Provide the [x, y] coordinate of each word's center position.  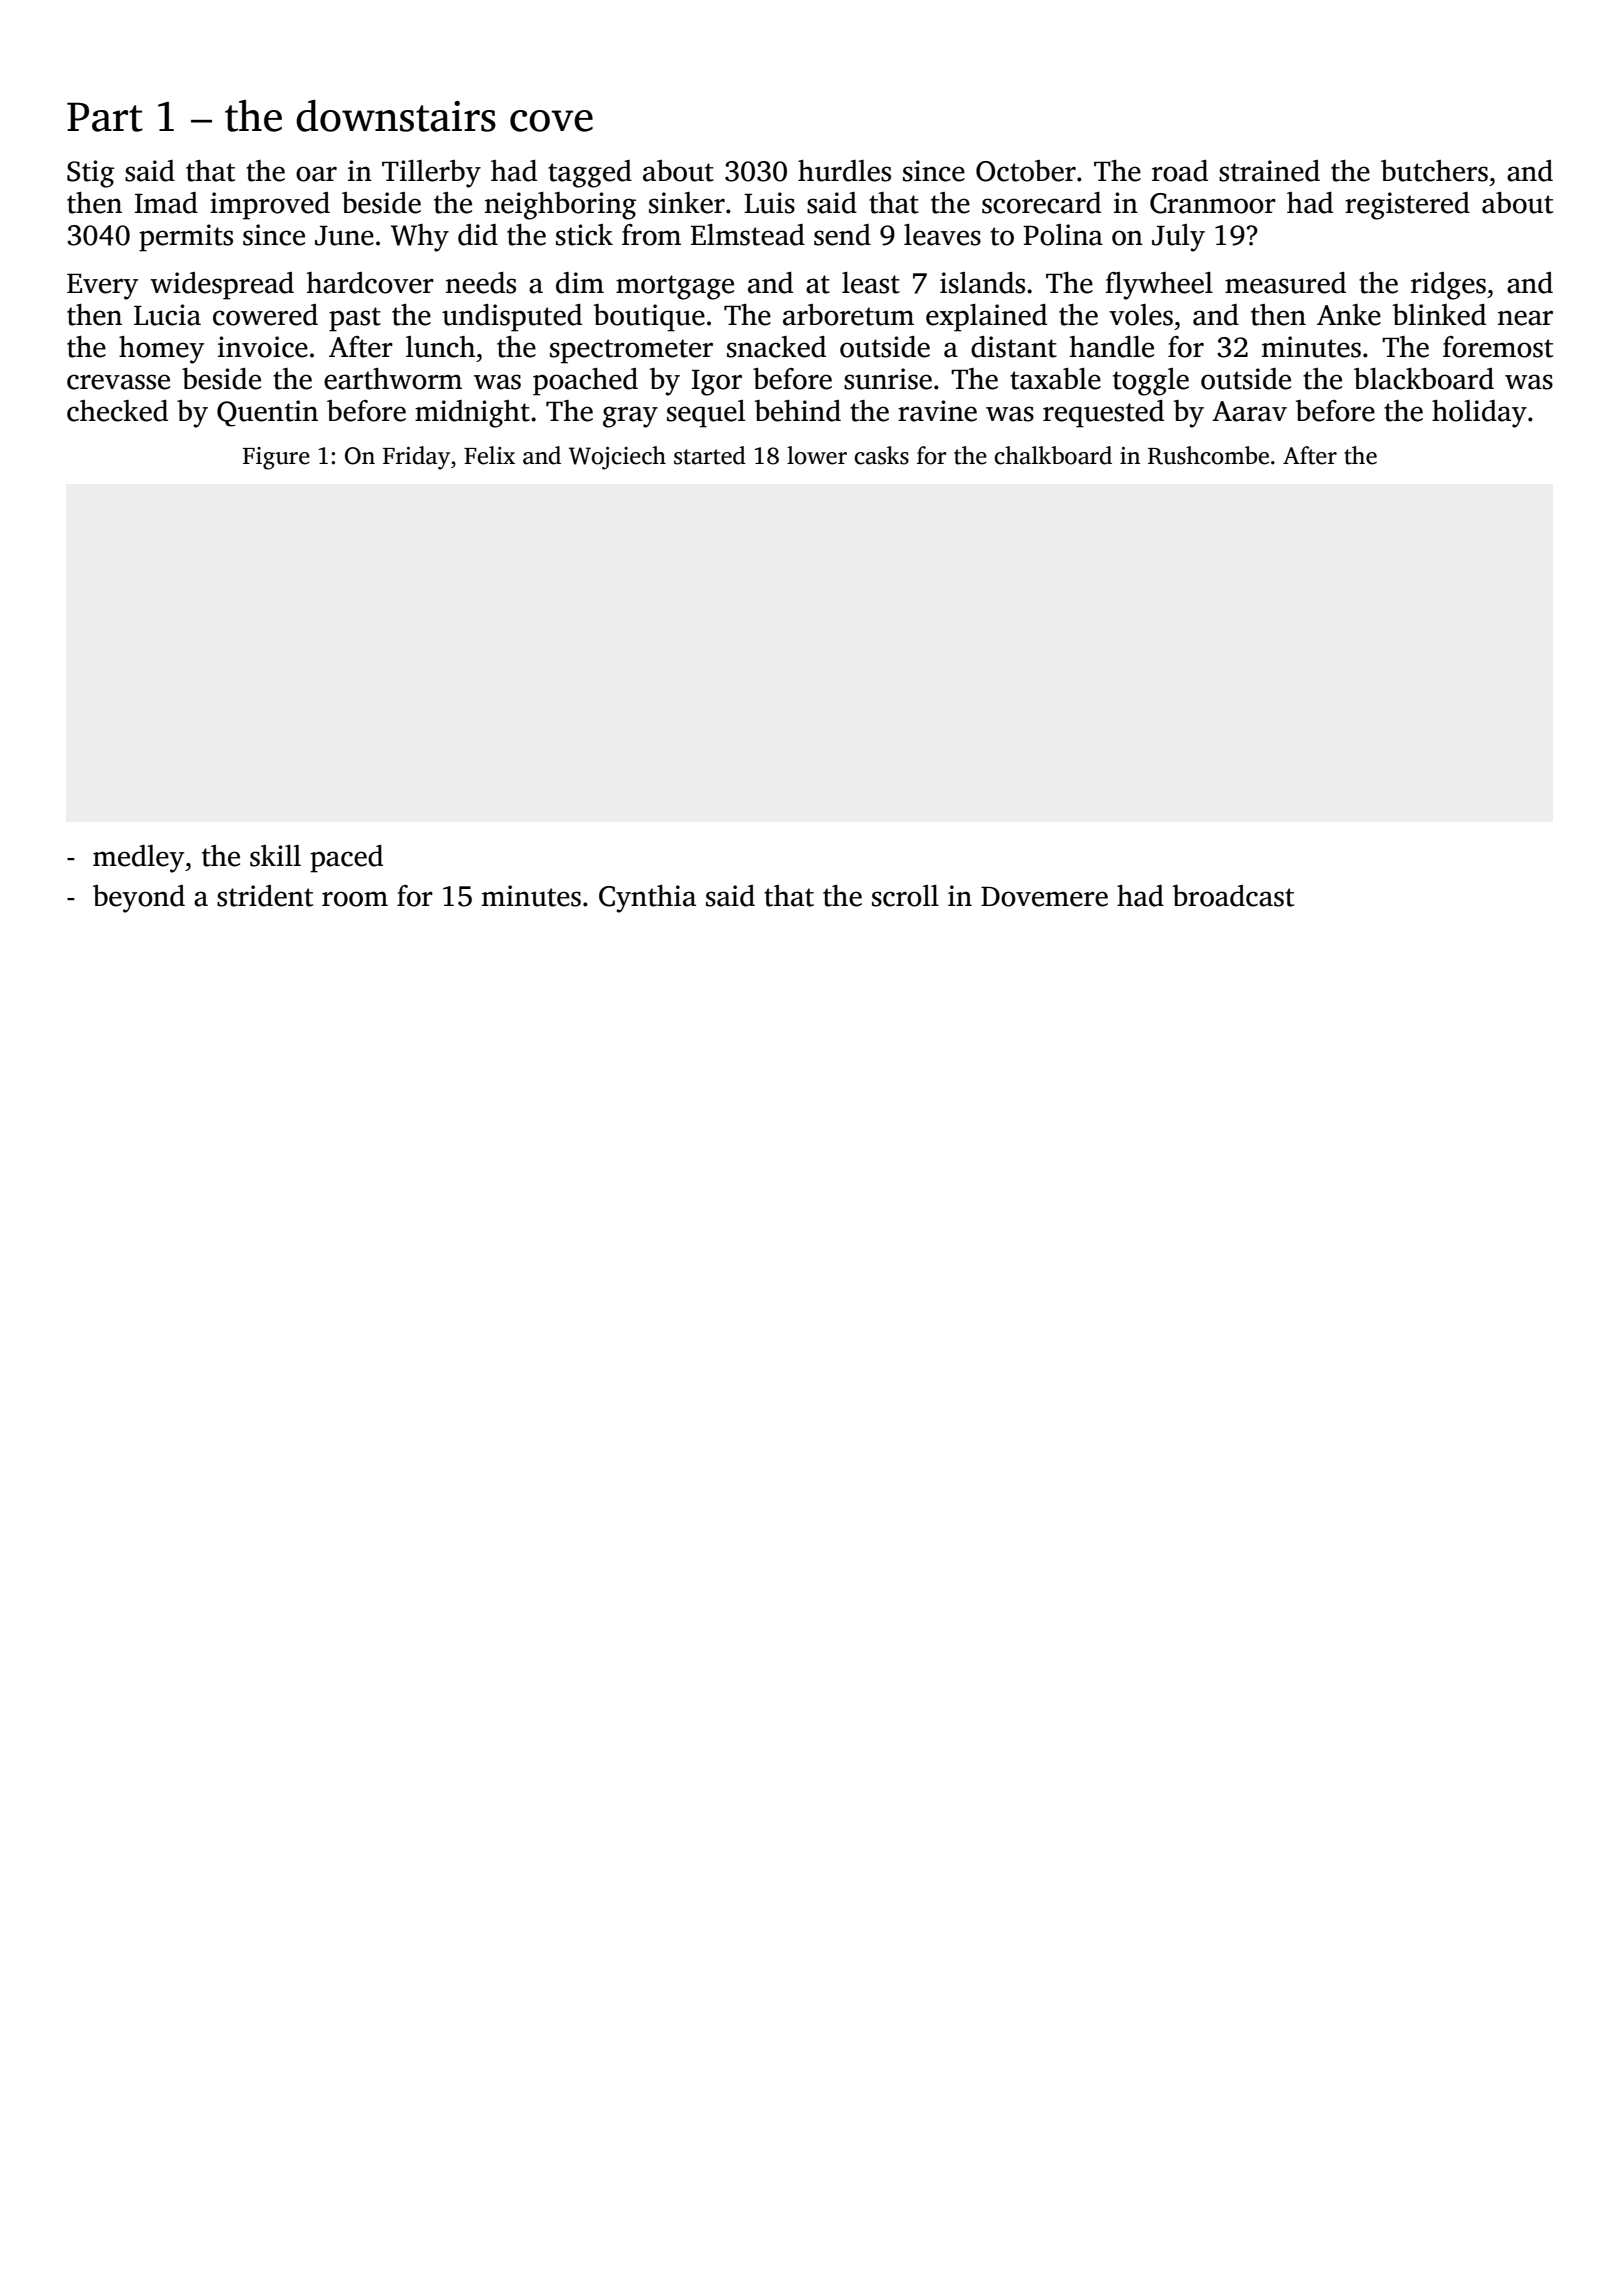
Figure [276, 458]
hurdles [844, 171]
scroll [905, 896]
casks [881, 455]
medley [138, 859]
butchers [1434, 171]
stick [584, 235]
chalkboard [1053, 455]
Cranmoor [1213, 203]
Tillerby [431, 174]
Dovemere [1044, 897]
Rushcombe [1208, 455]
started [710, 455]
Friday [416, 458]
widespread [222, 286]
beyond [139, 899]
